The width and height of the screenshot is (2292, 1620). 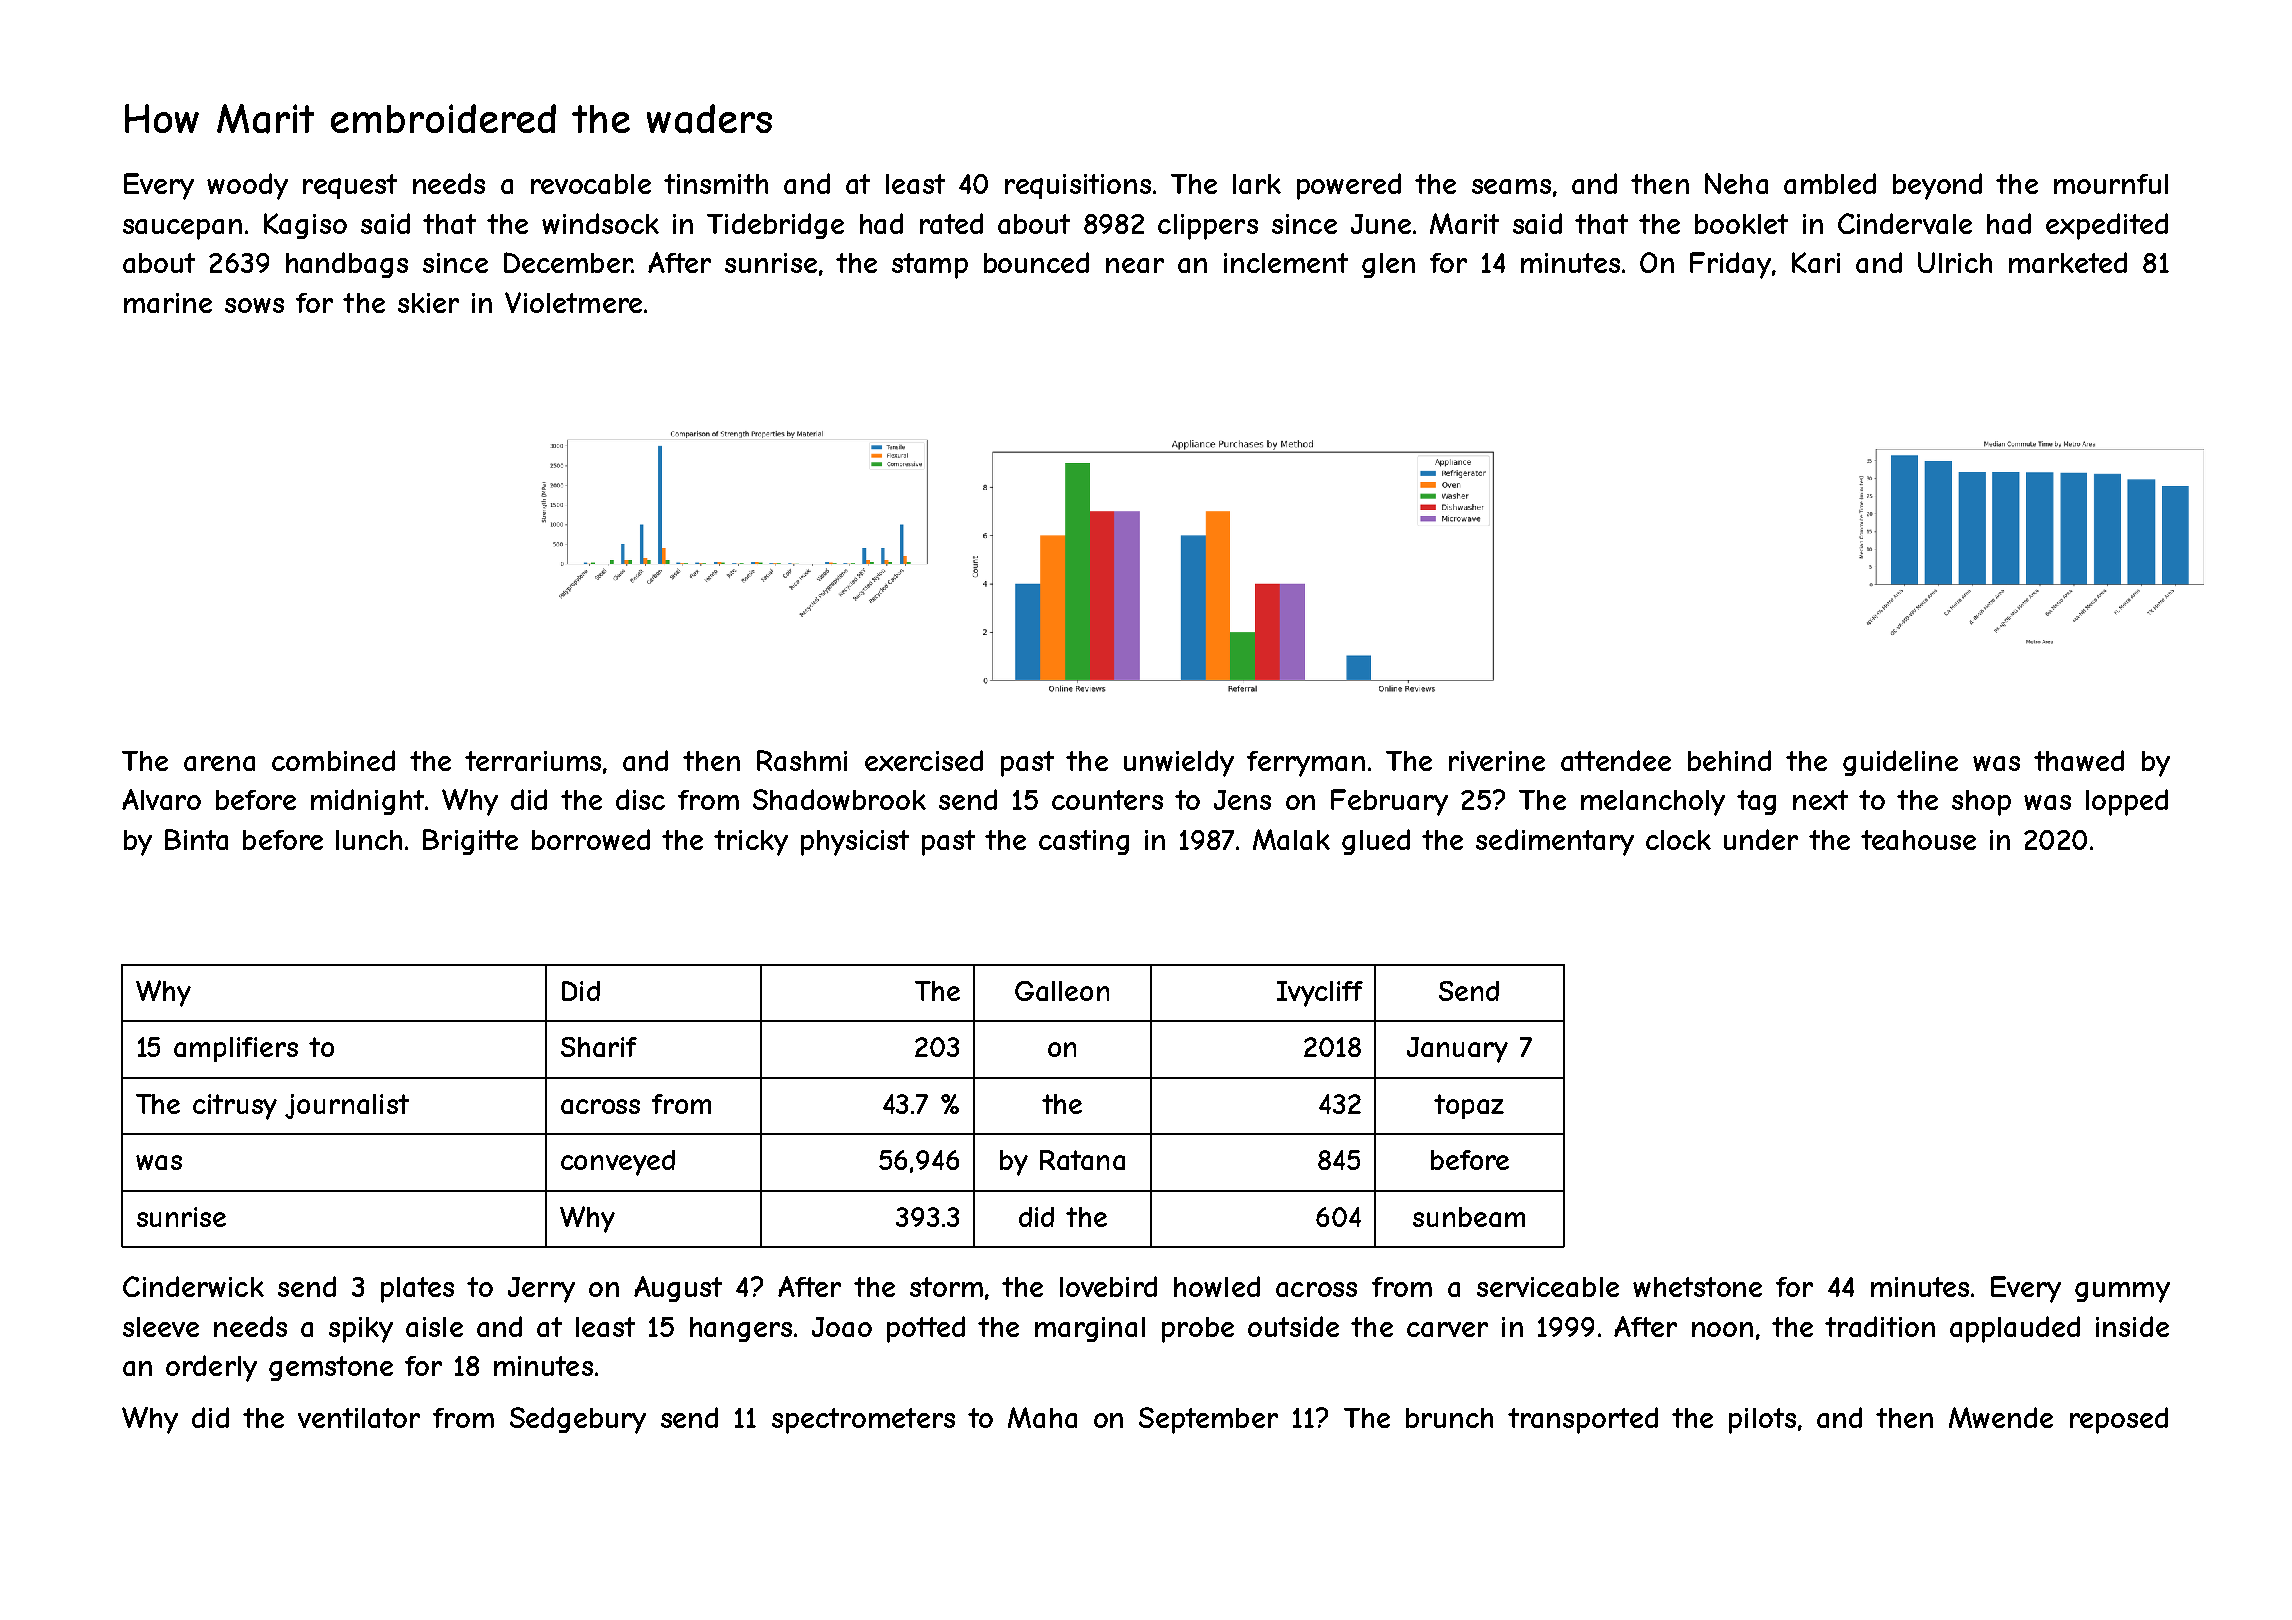 I want to click on unwieldy, so click(x=1179, y=763).
